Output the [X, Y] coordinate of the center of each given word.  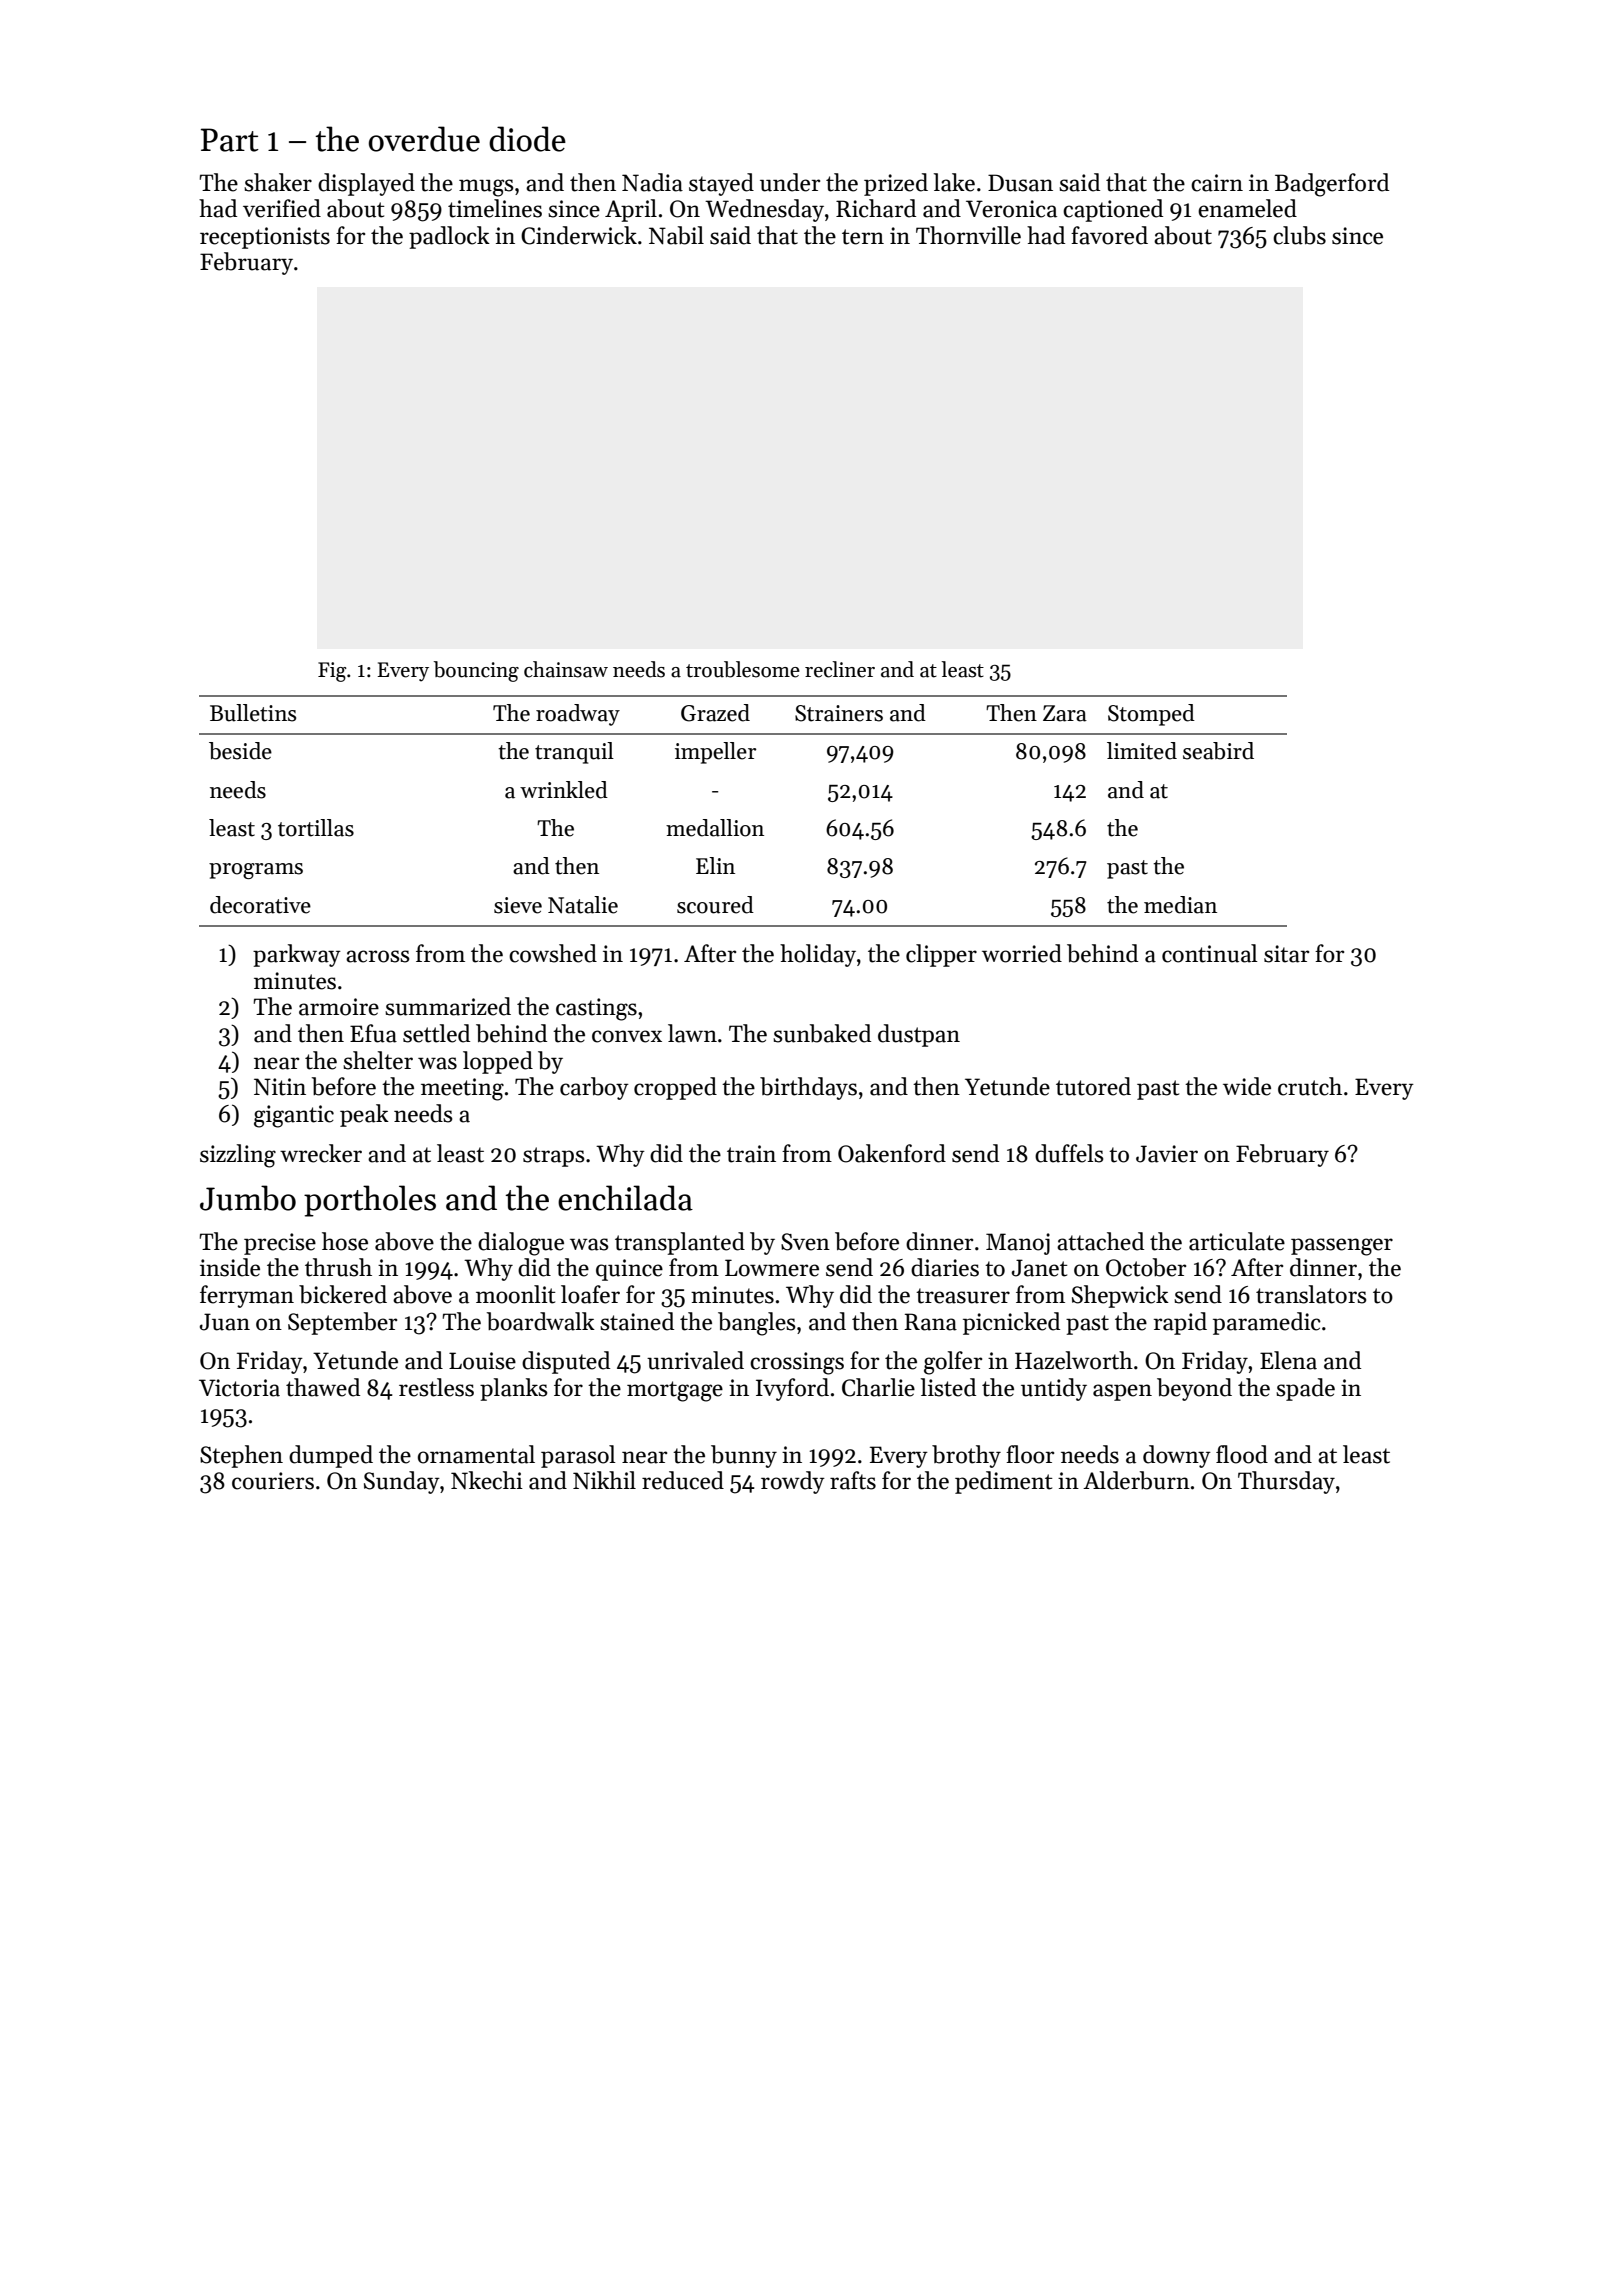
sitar [1286, 954]
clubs [1299, 235]
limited [1142, 751]
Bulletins [253, 713]
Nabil [676, 235]
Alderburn [1136, 1480]
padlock [449, 237]
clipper [941, 955]
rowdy [793, 1482]
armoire [339, 1007]
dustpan [919, 1035]
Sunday [402, 1482]
